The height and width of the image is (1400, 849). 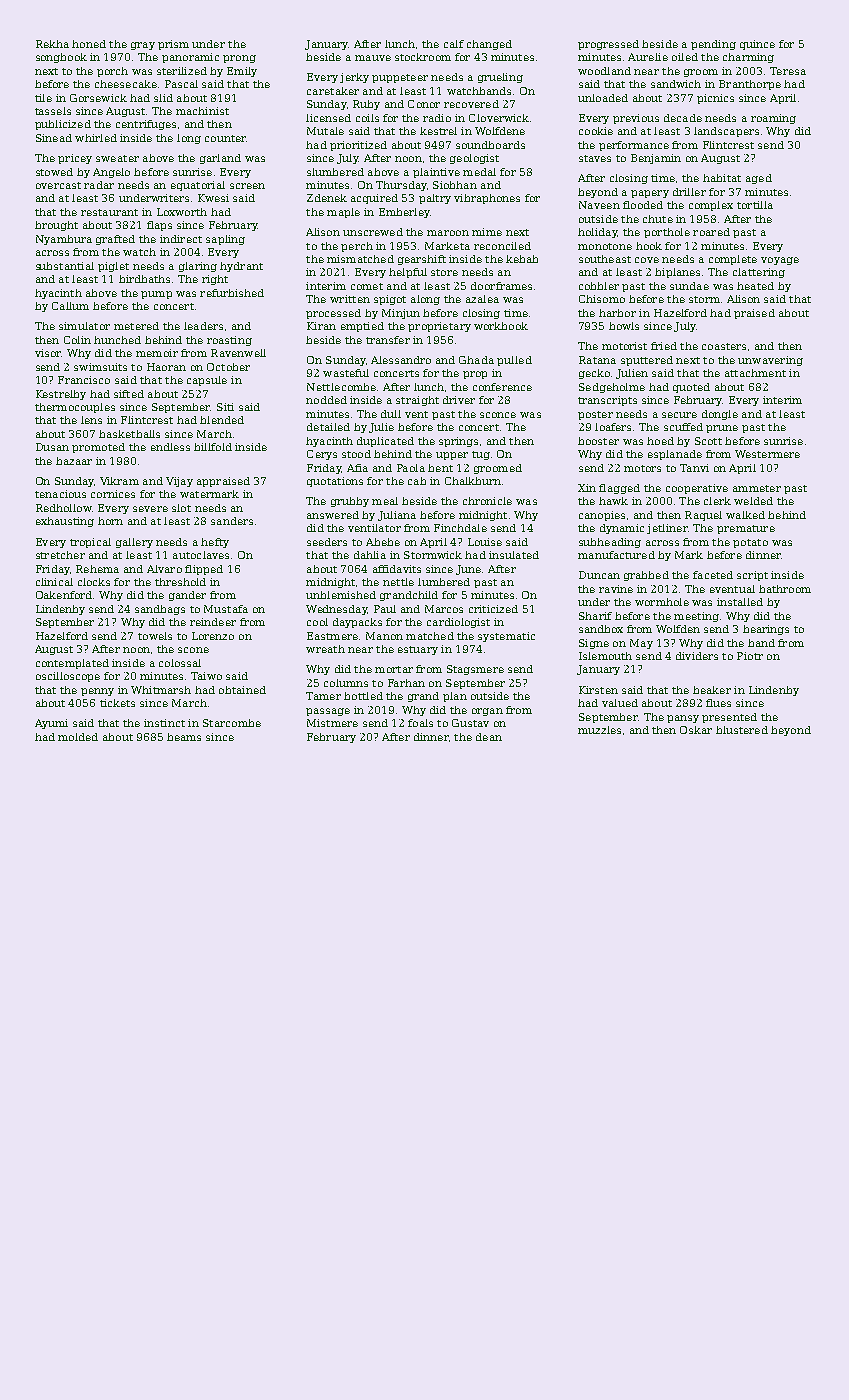 I want to click on aged, so click(x=759, y=179).
